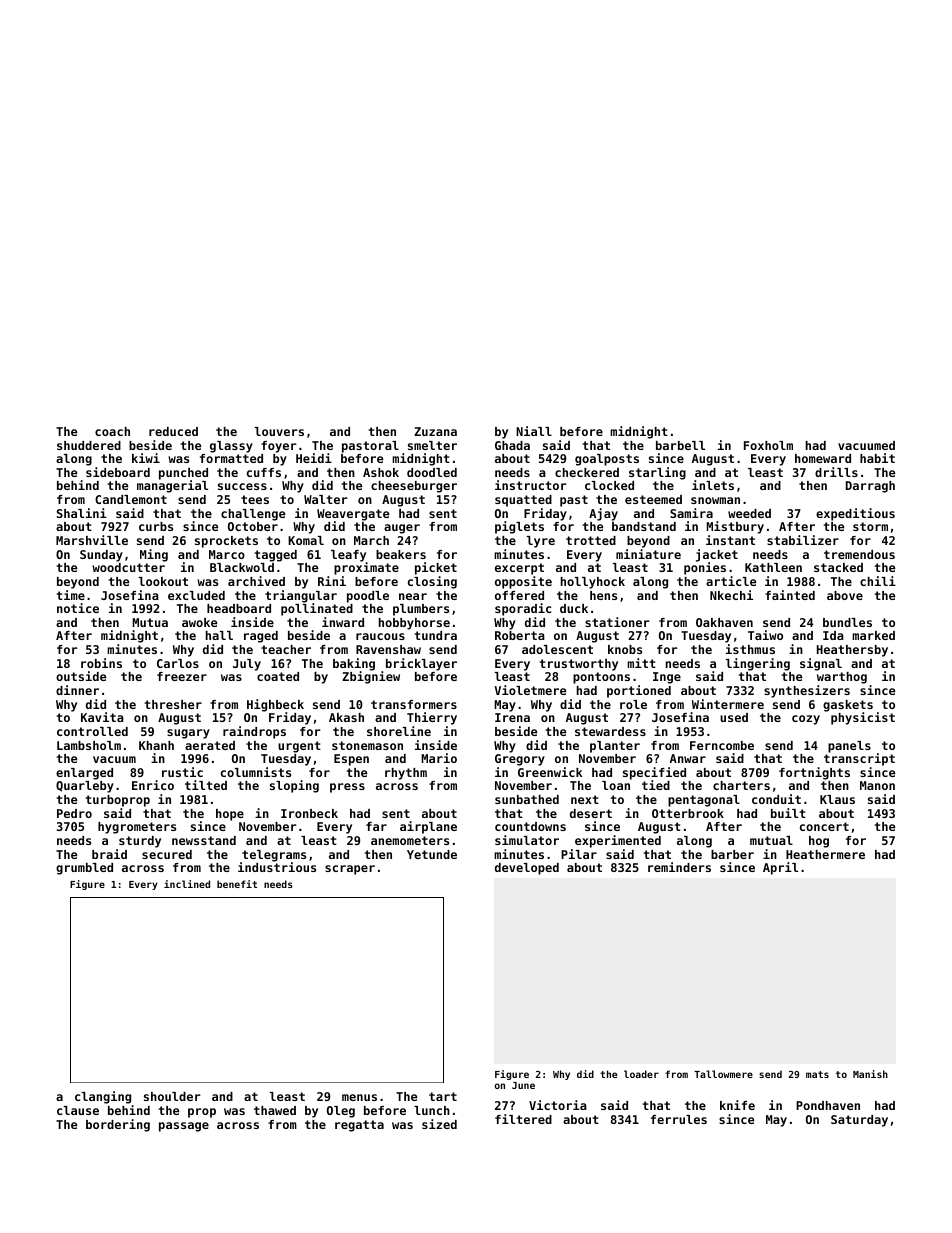 This screenshot has height=1233, width=952. I want to click on grumbled, so click(84, 869).
